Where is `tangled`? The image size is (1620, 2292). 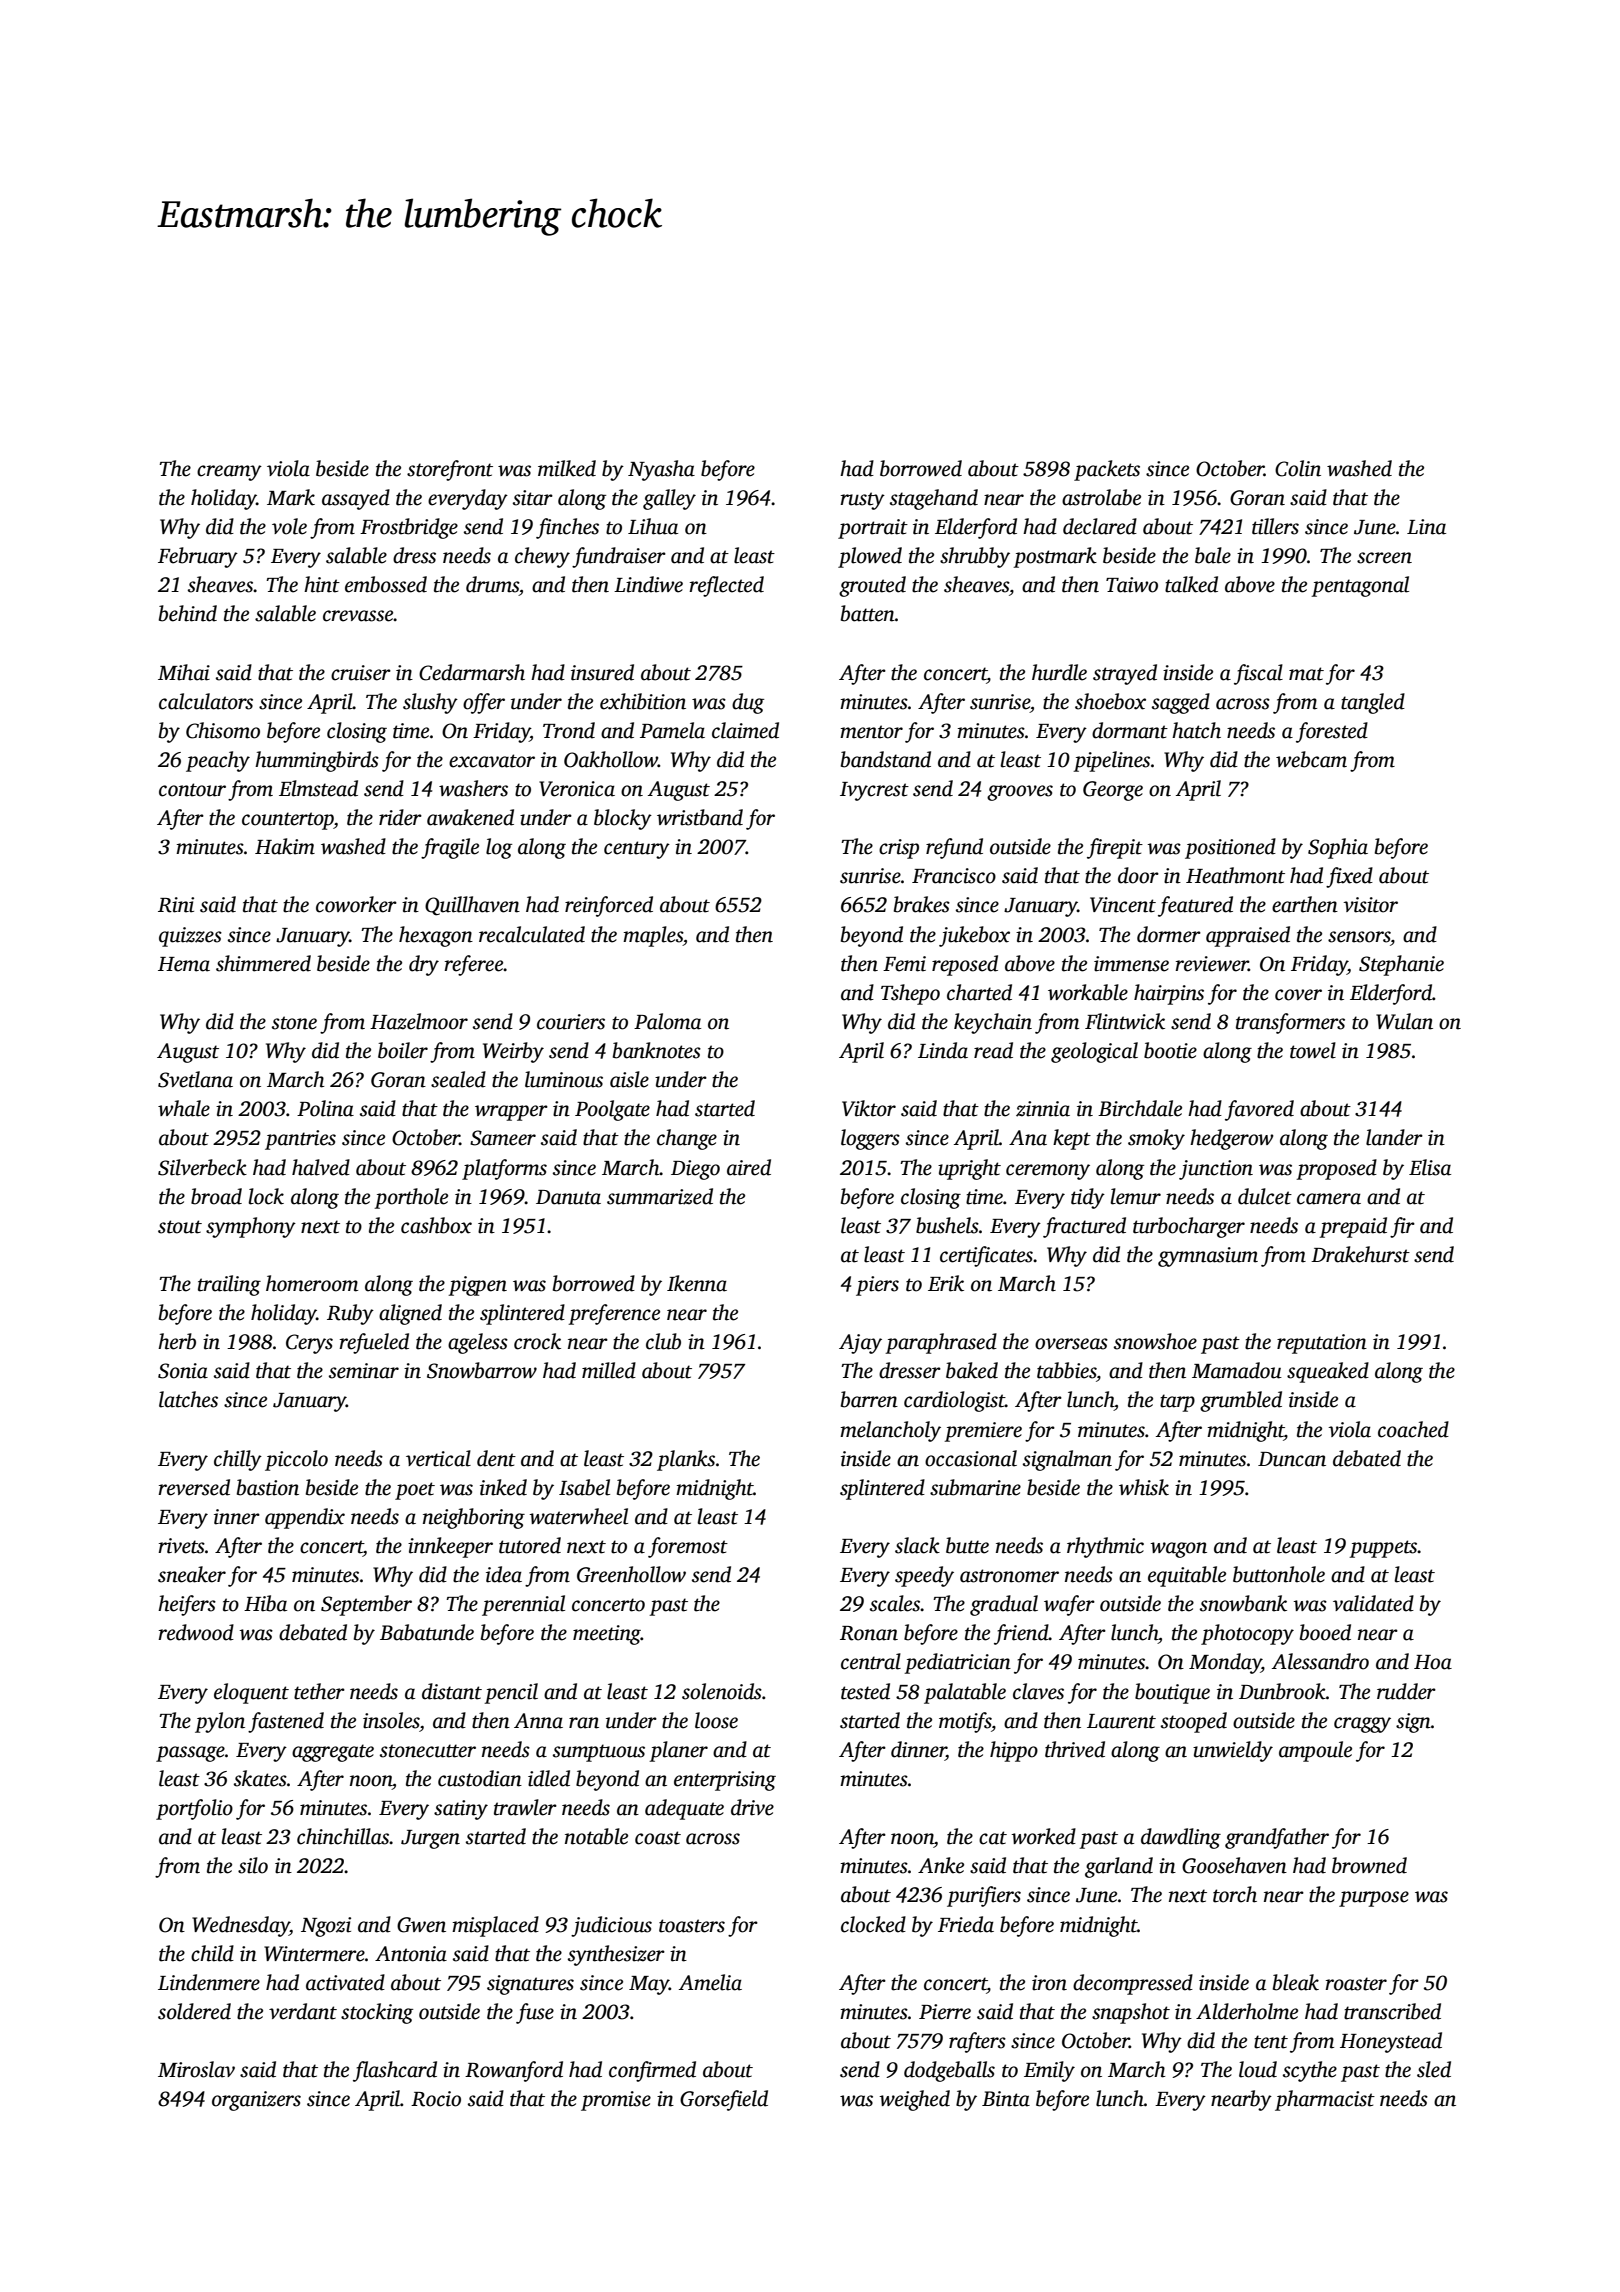 tangled is located at coordinates (1373, 703).
